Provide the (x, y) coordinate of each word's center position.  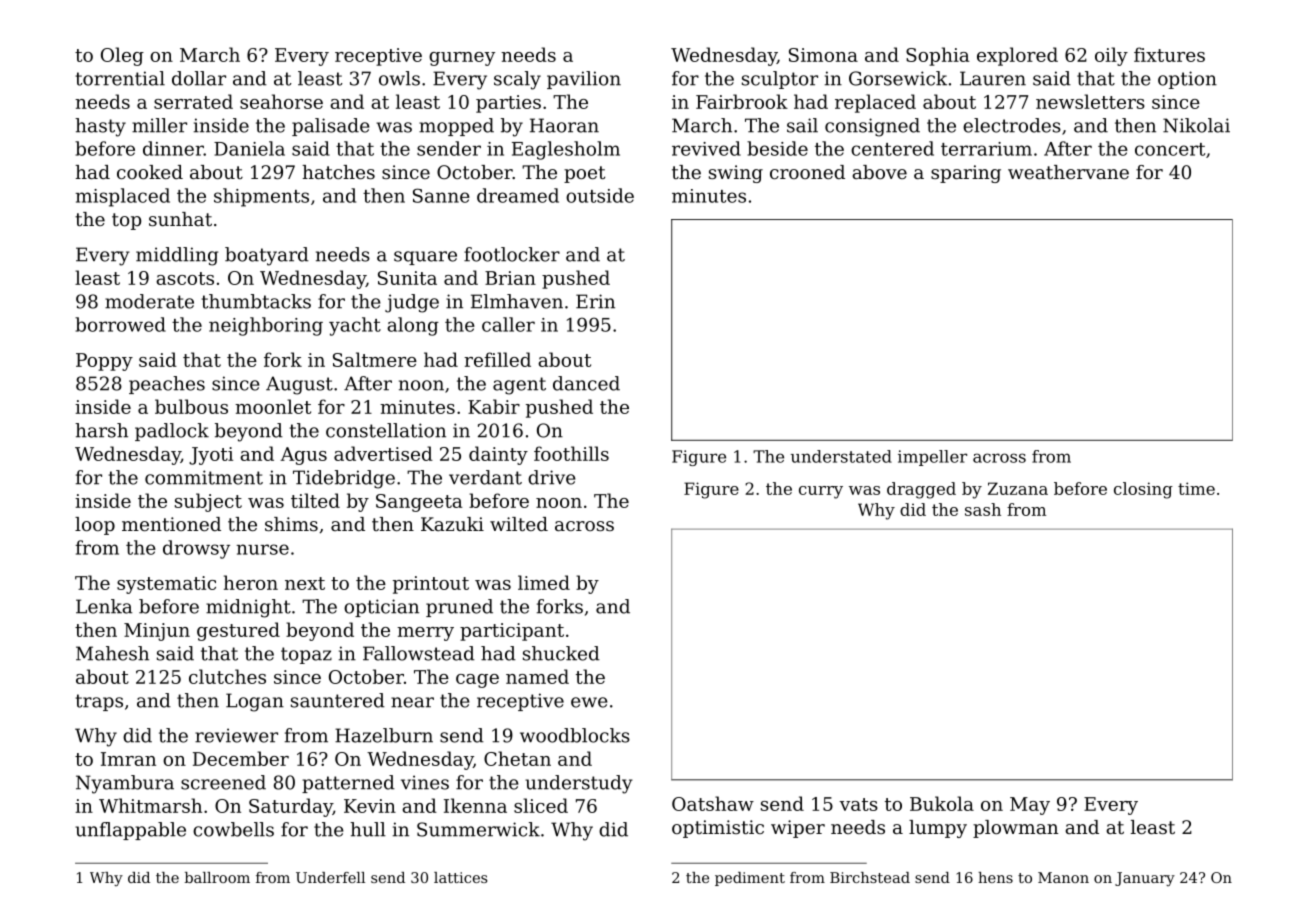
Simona (823, 55)
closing (1143, 490)
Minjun (157, 632)
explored (1017, 56)
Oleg (122, 56)
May (1030, 806)
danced (586, 383)
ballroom (217, 877)
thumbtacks (256, 301)
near (412, 702)
